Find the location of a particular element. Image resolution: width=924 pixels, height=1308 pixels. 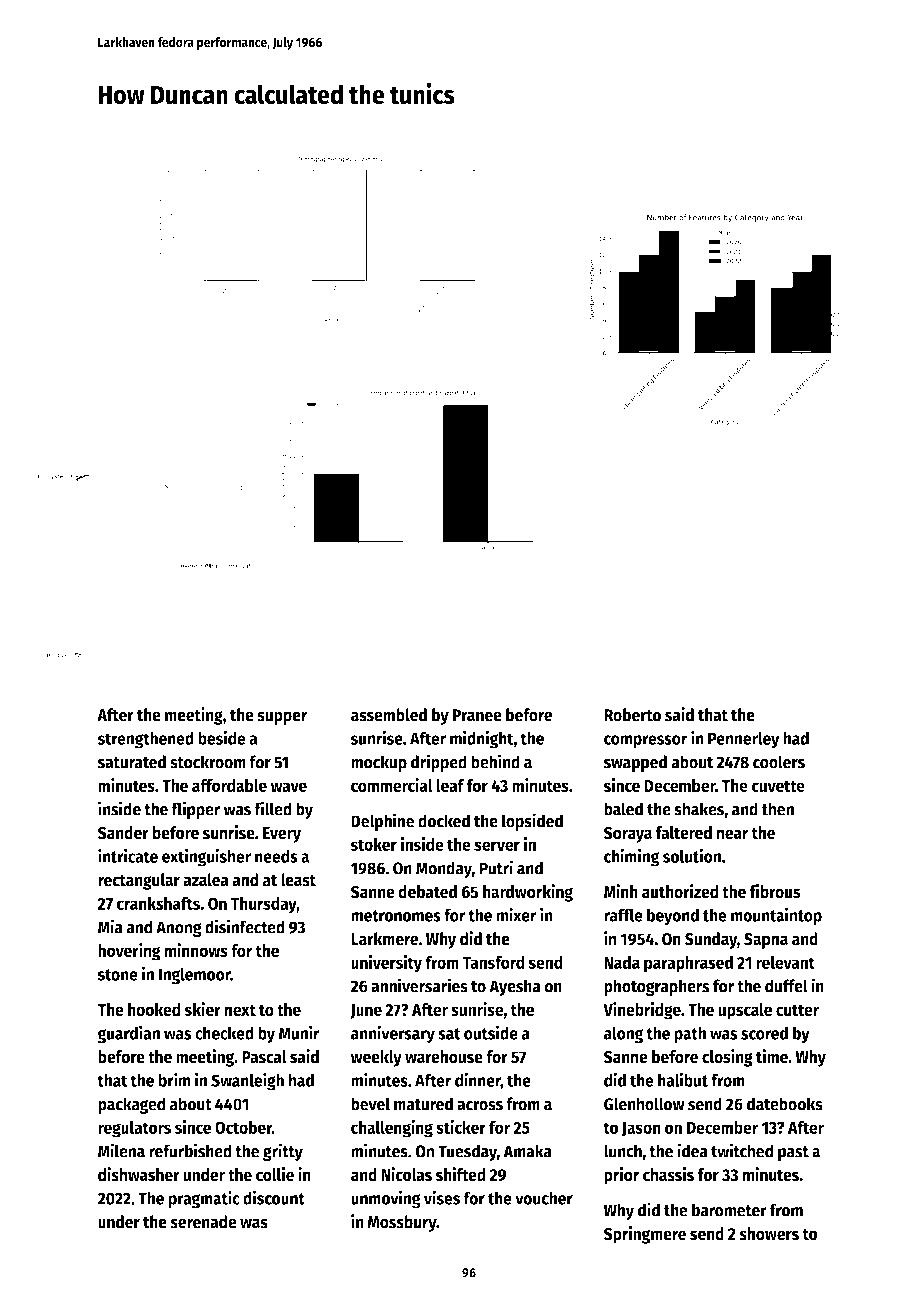

pragmatic is located at coordinates (204, 1199).
